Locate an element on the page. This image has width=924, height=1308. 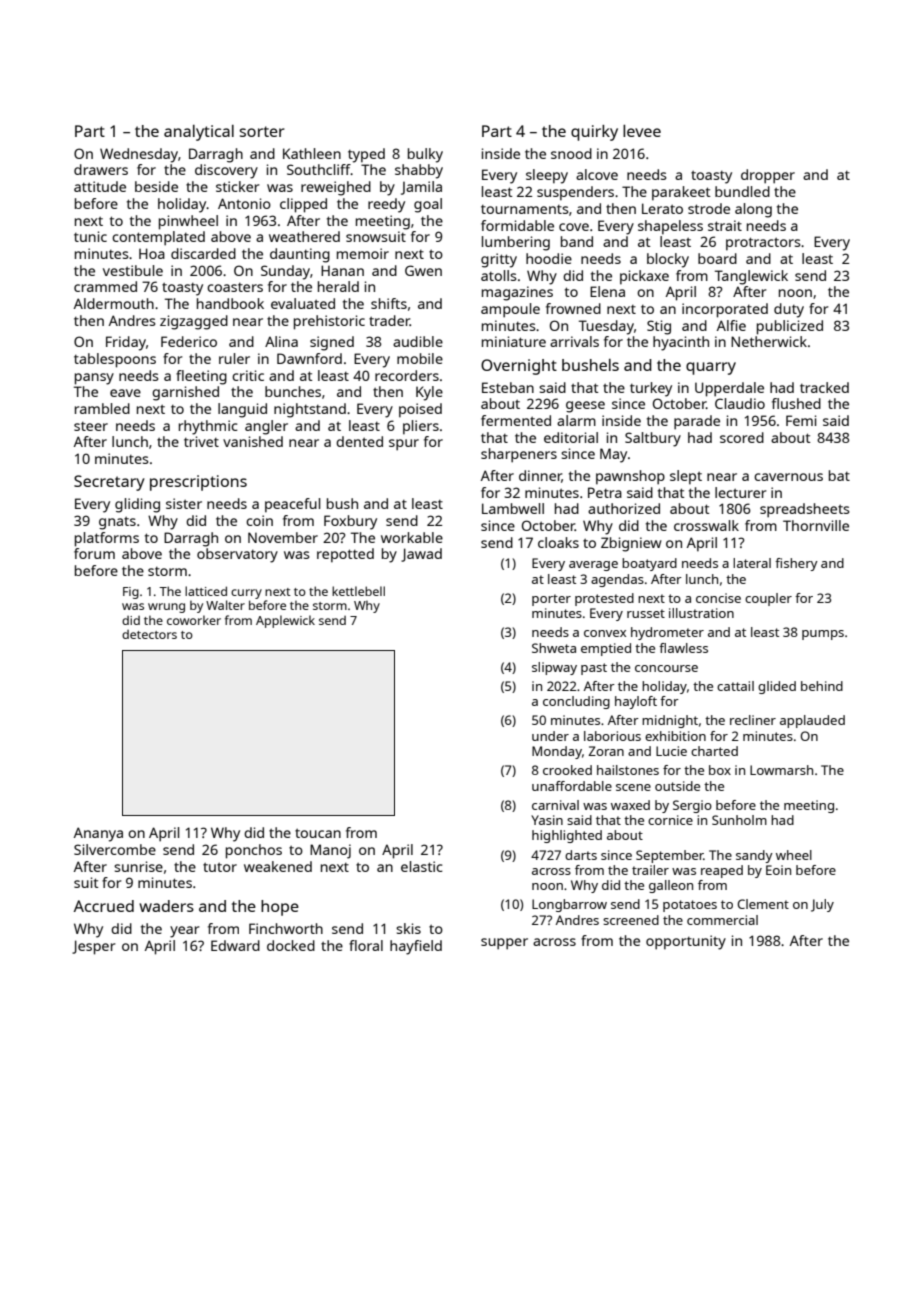
Foxbury is located at coordinates (350, 522).
